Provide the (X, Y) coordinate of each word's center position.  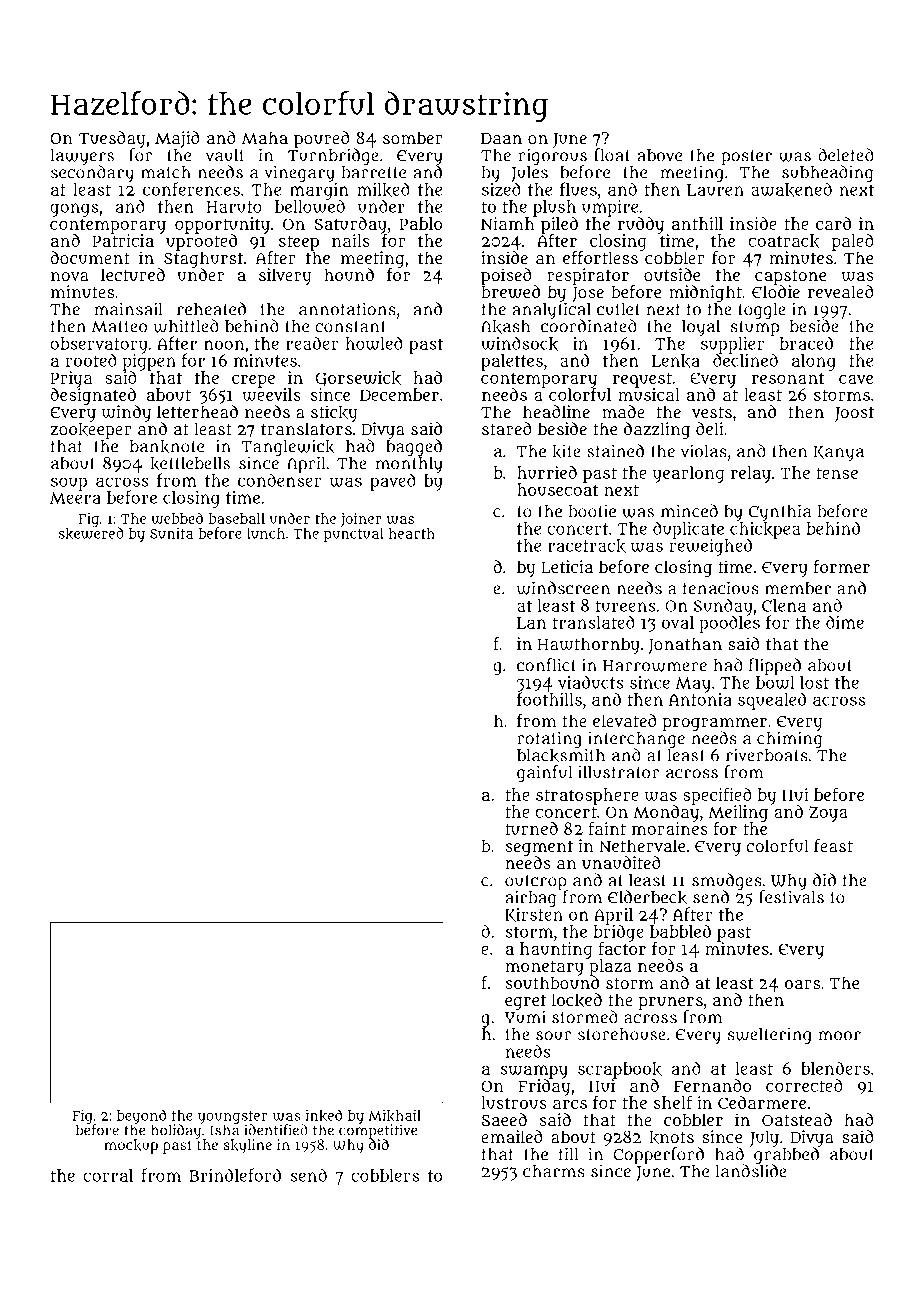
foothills (549, 699)
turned (531, 828)
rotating (549, 739)
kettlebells (190, 464)
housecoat (558, 489)
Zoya (828, 814)
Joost (854, 414)
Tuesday (112, 139)
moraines (670, 828)
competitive (378, 1131)
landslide (751, 1171)
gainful (544, 774)
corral (108, 1175)
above (660, 155)
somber (413, 137)
